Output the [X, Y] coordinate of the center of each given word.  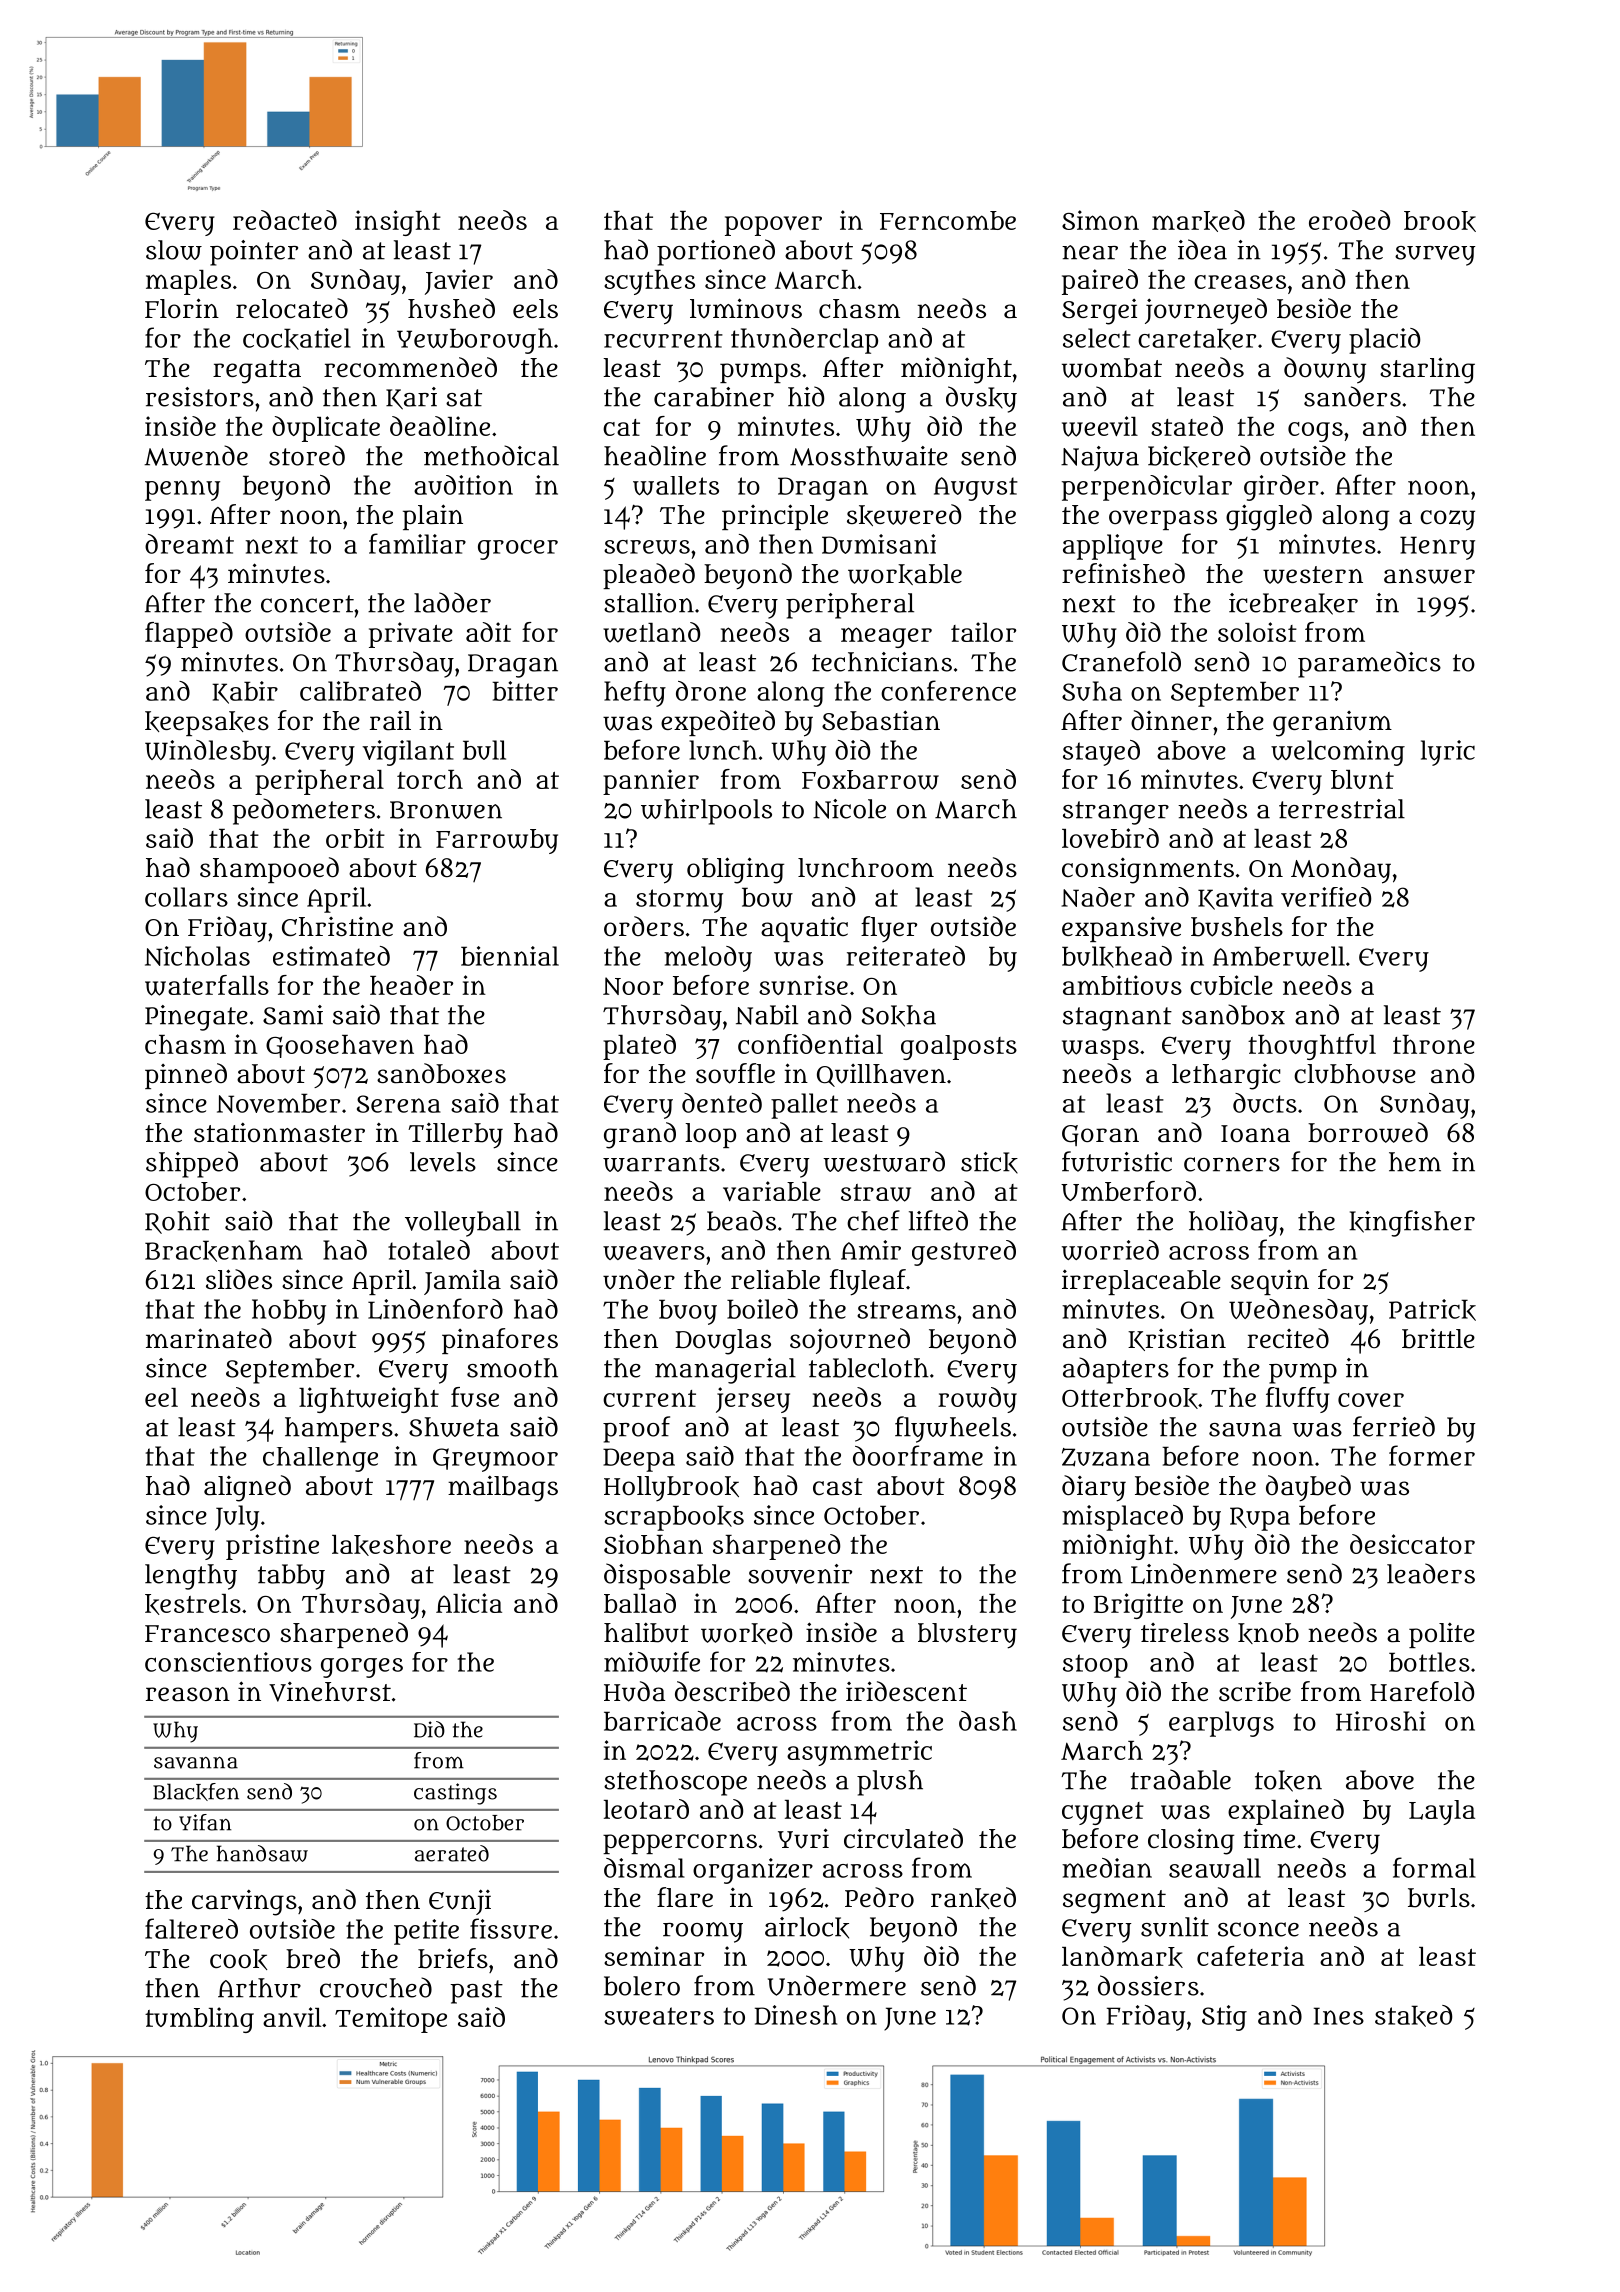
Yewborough [475, 341]
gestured [964, 1253]
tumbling [199, 2020]
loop [710, 1135]
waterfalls [207, 985]
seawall [1215, 1868]
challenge [320, 1459]
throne [1434, 1044]
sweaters [659, 2016]
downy [1325, 370]
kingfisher [1412, 1223]
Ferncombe [948, 220]
